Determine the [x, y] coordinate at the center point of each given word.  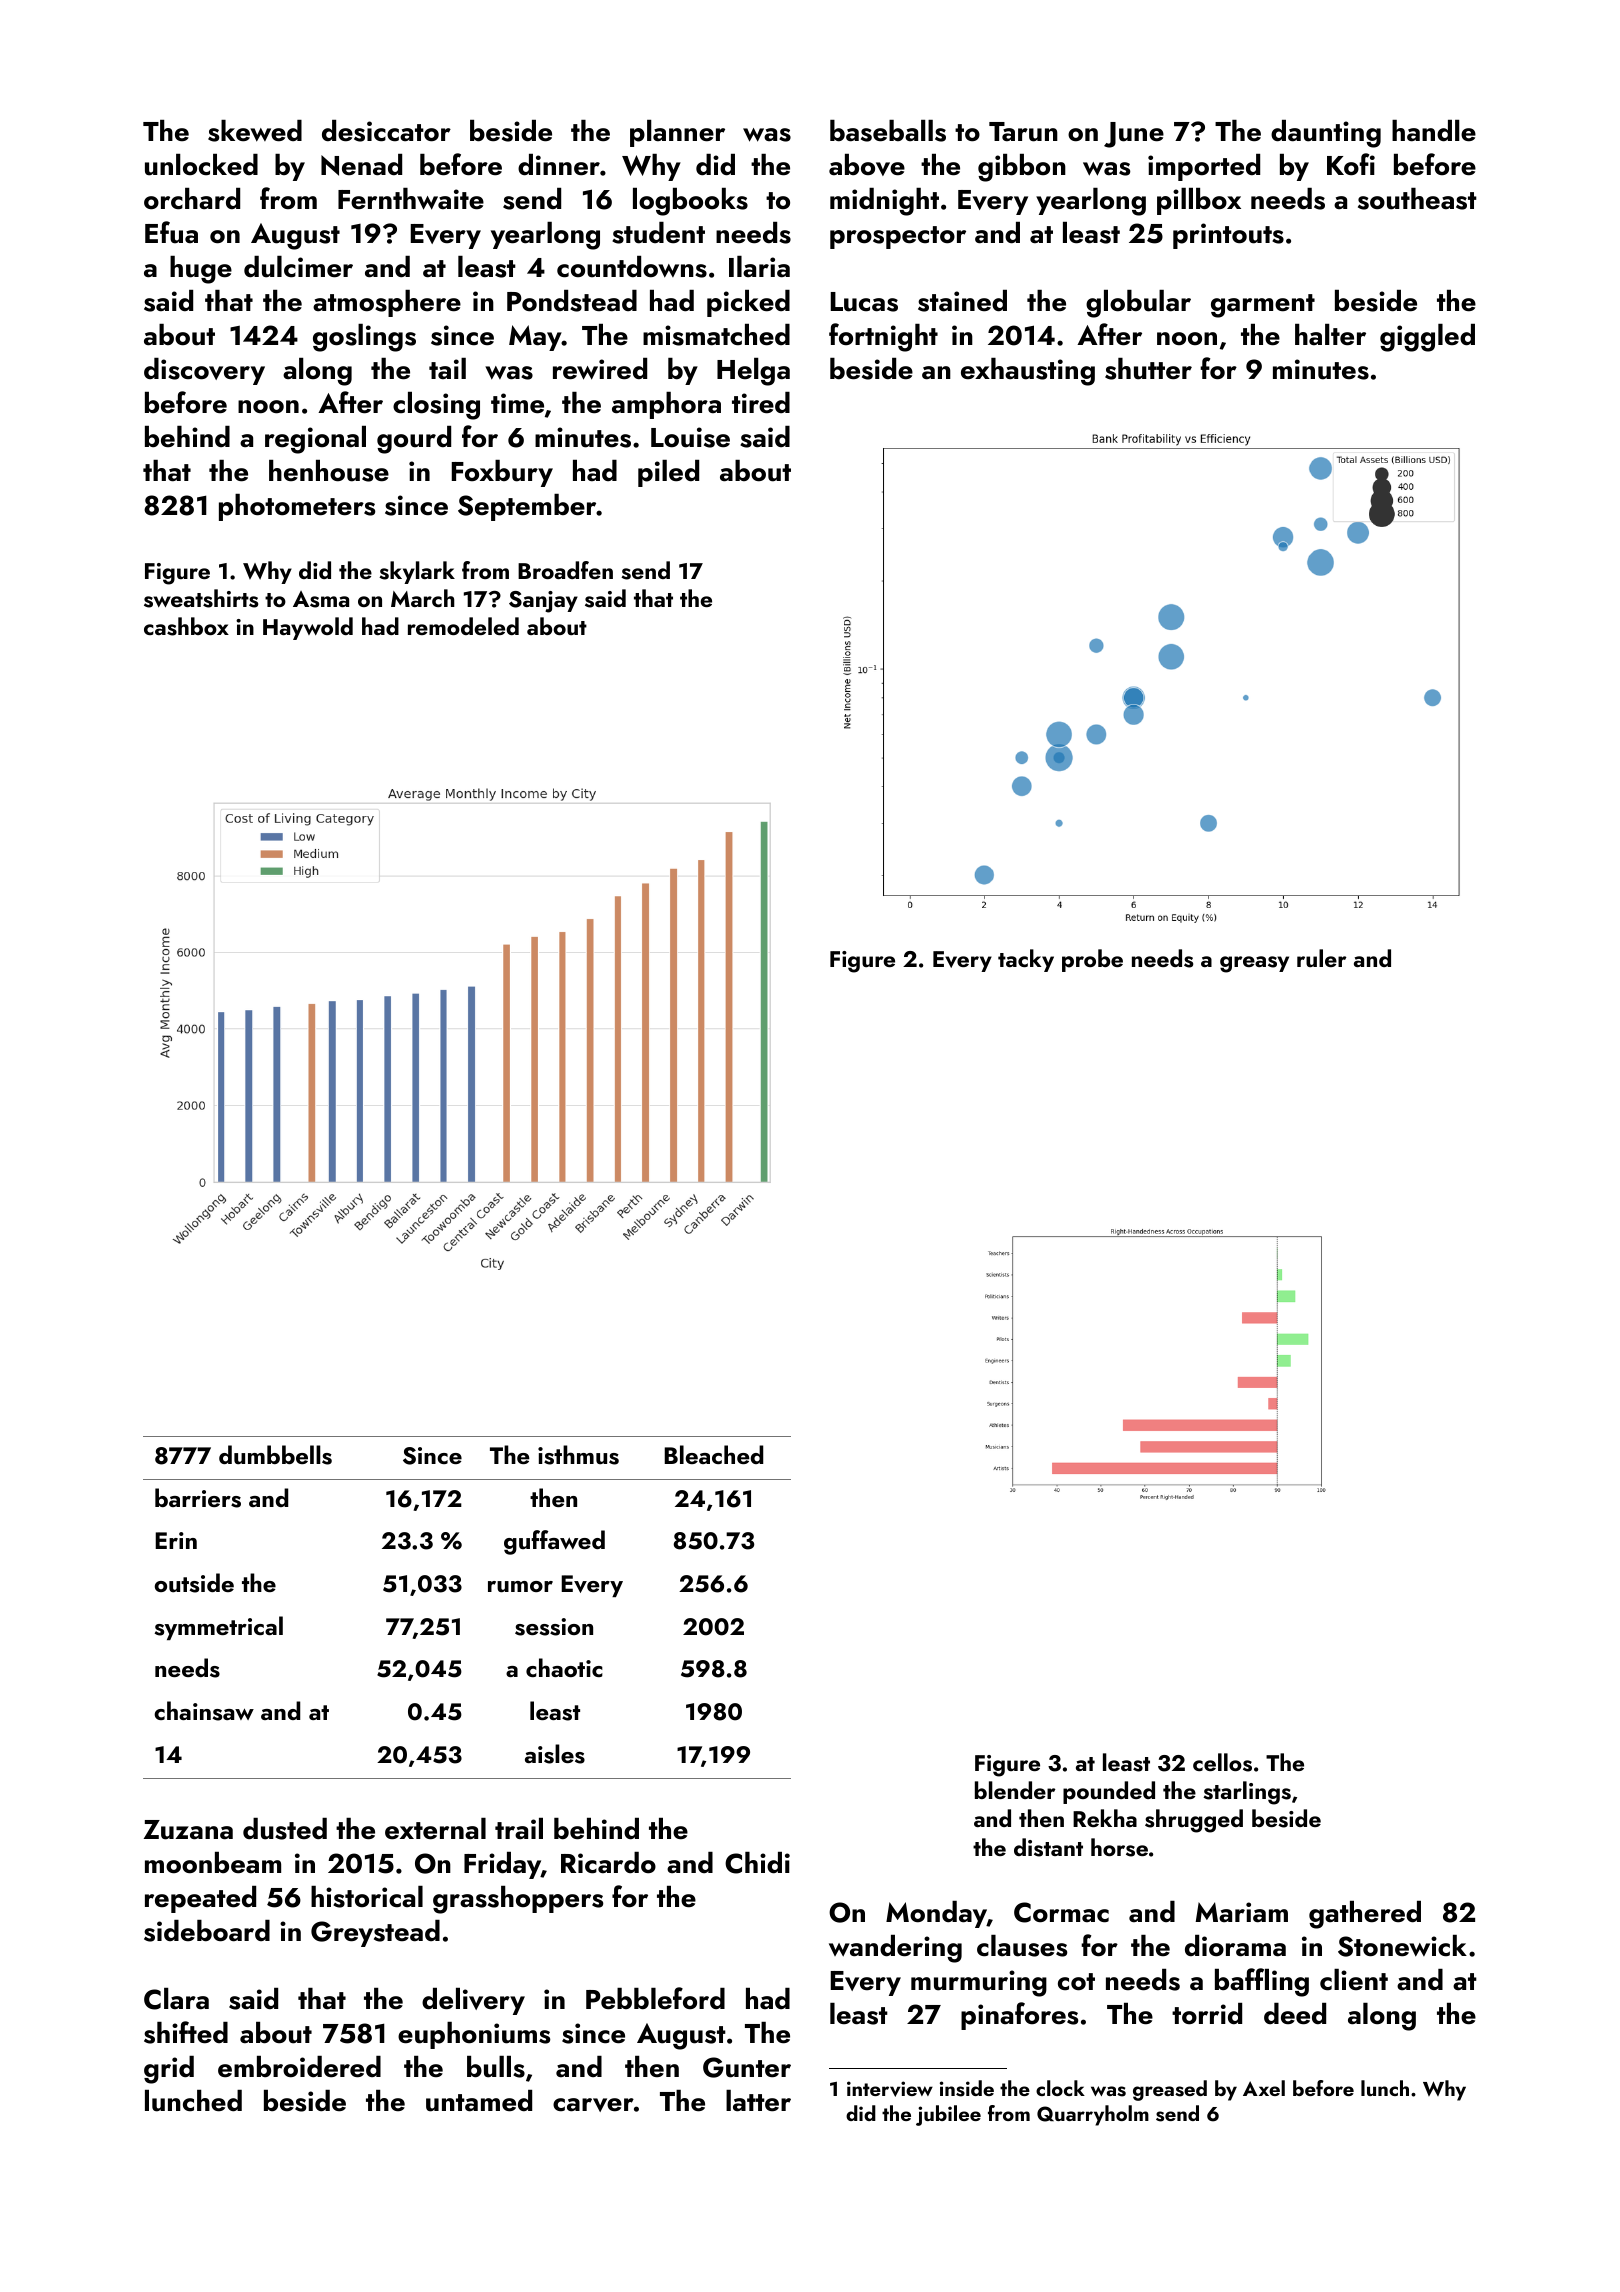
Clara [176, 1999]
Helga [753, 372]
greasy [1254, 964]
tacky [1026, 960]
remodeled [463, 626]
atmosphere [387, 303]
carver [593, 2105]
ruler [1322, 958]
